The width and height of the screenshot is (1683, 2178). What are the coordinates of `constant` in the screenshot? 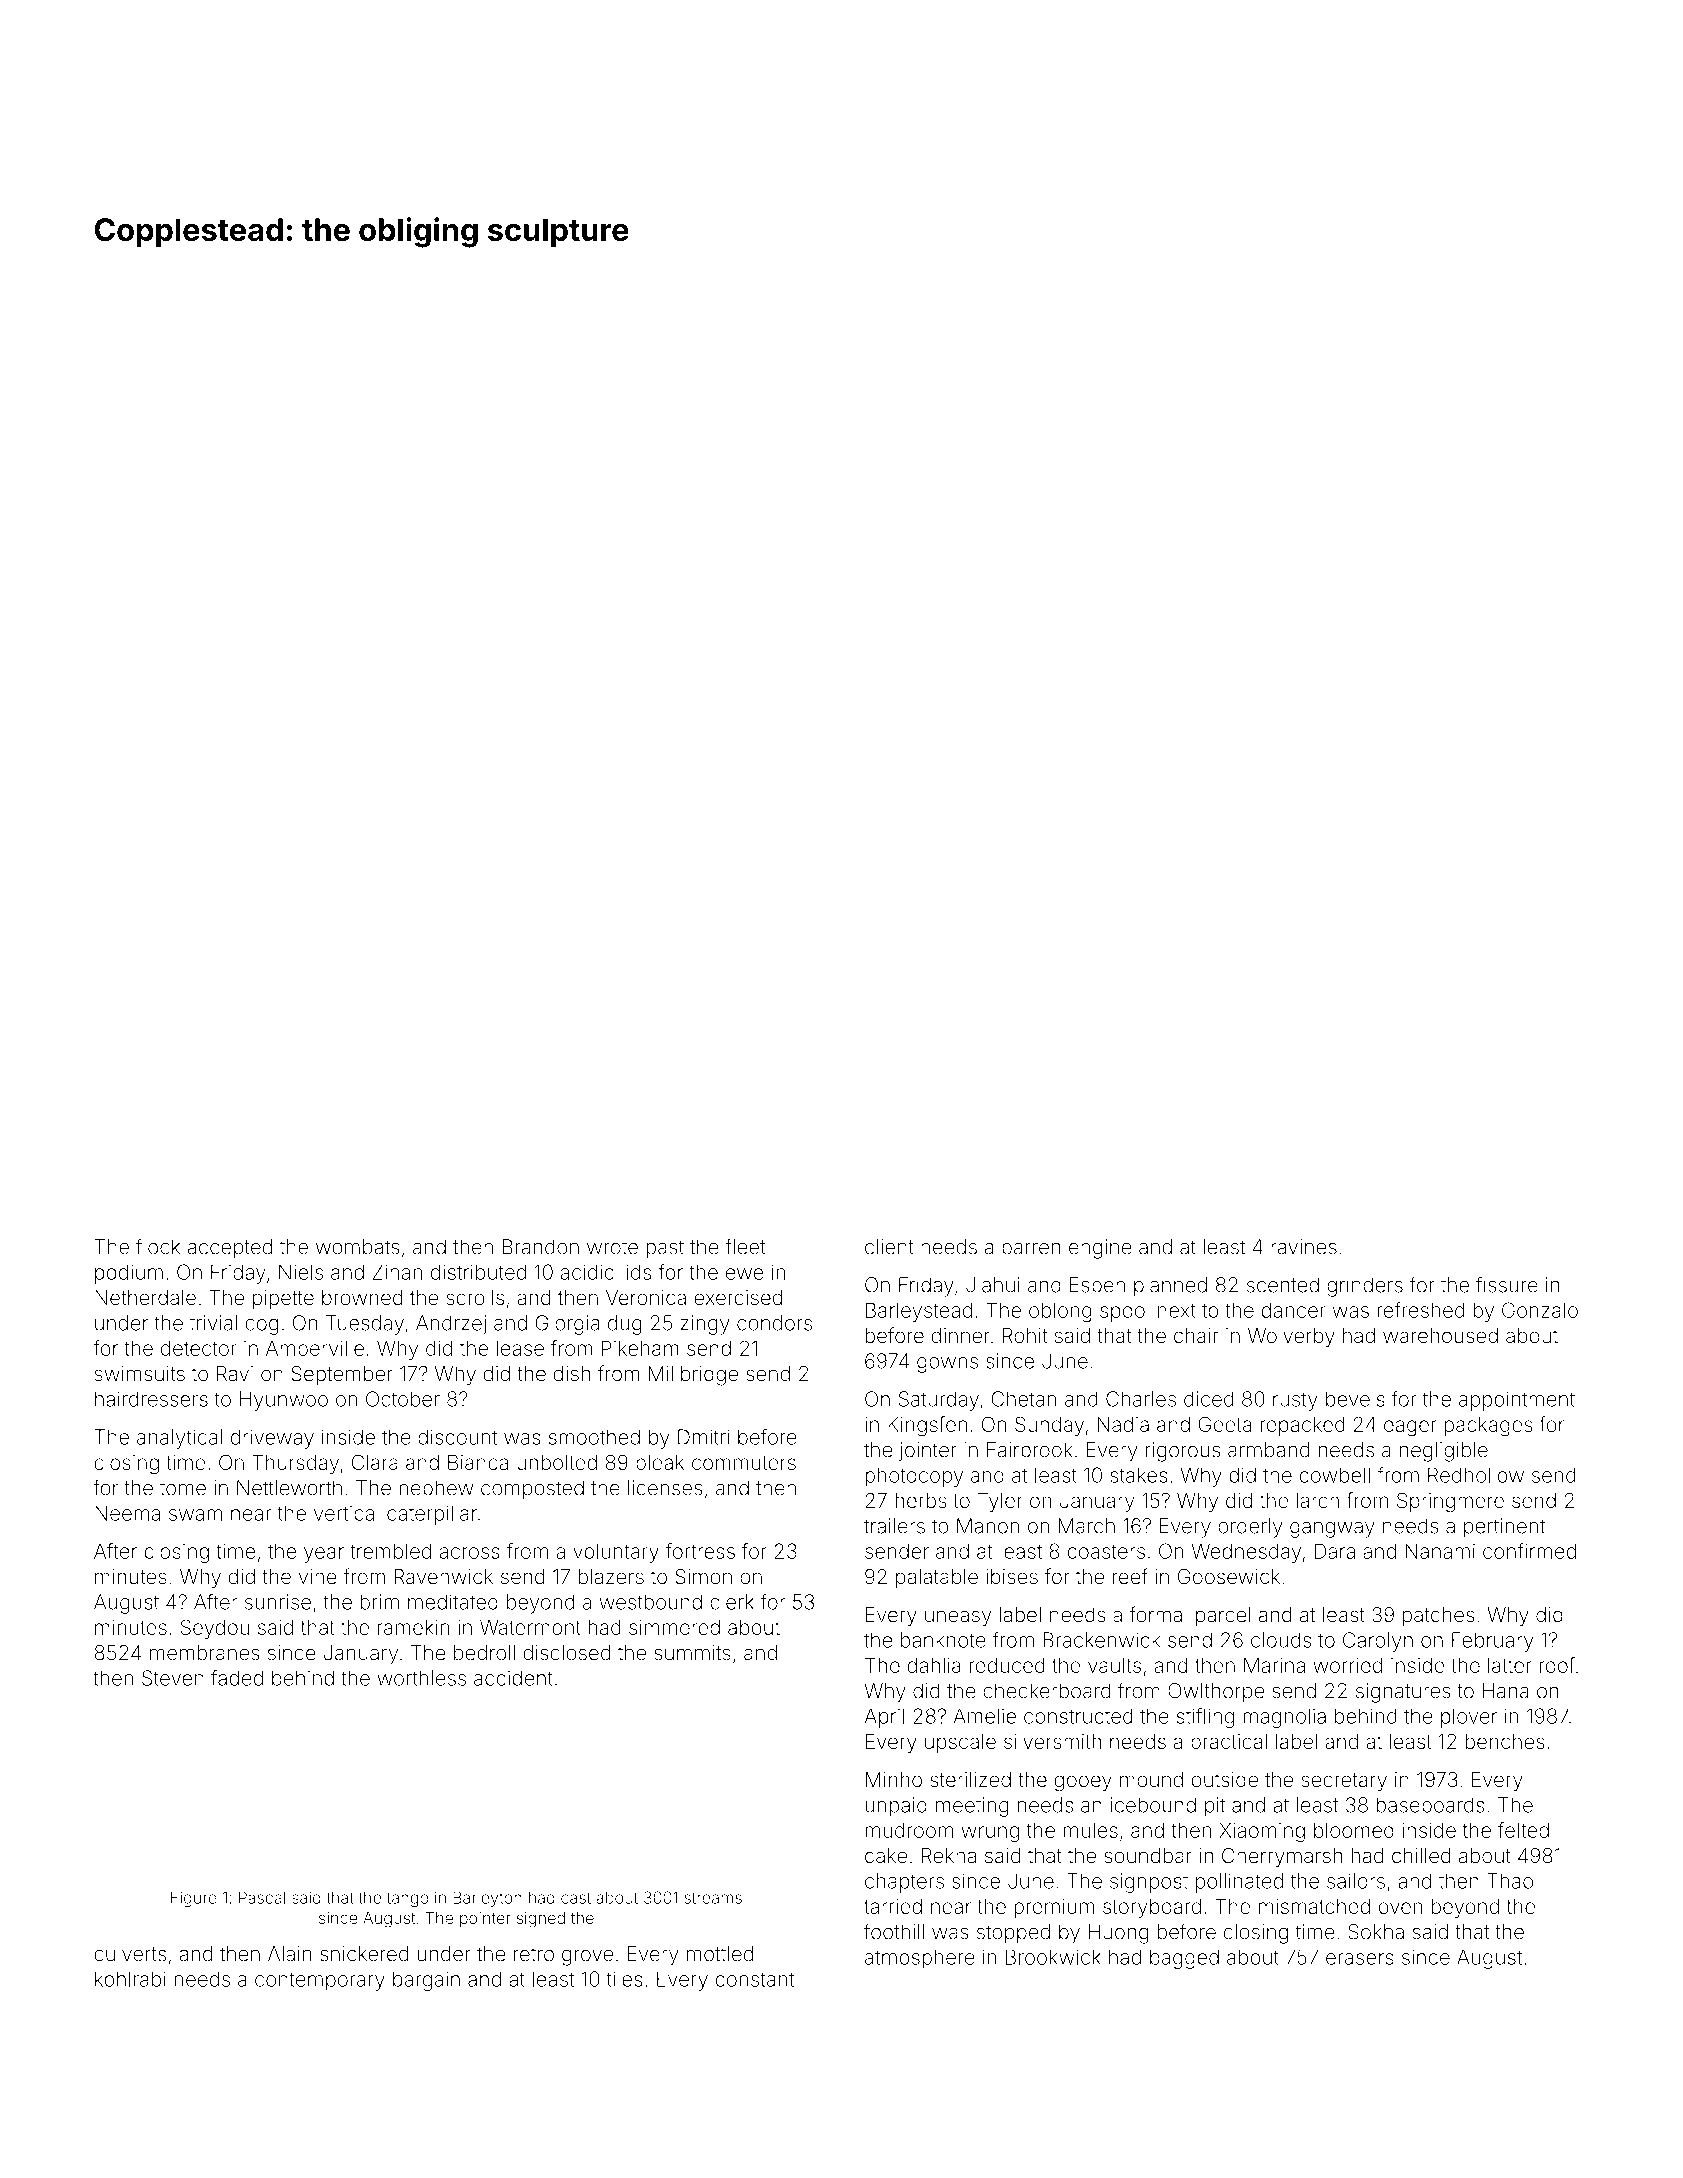 It's located at (754, 1979).
